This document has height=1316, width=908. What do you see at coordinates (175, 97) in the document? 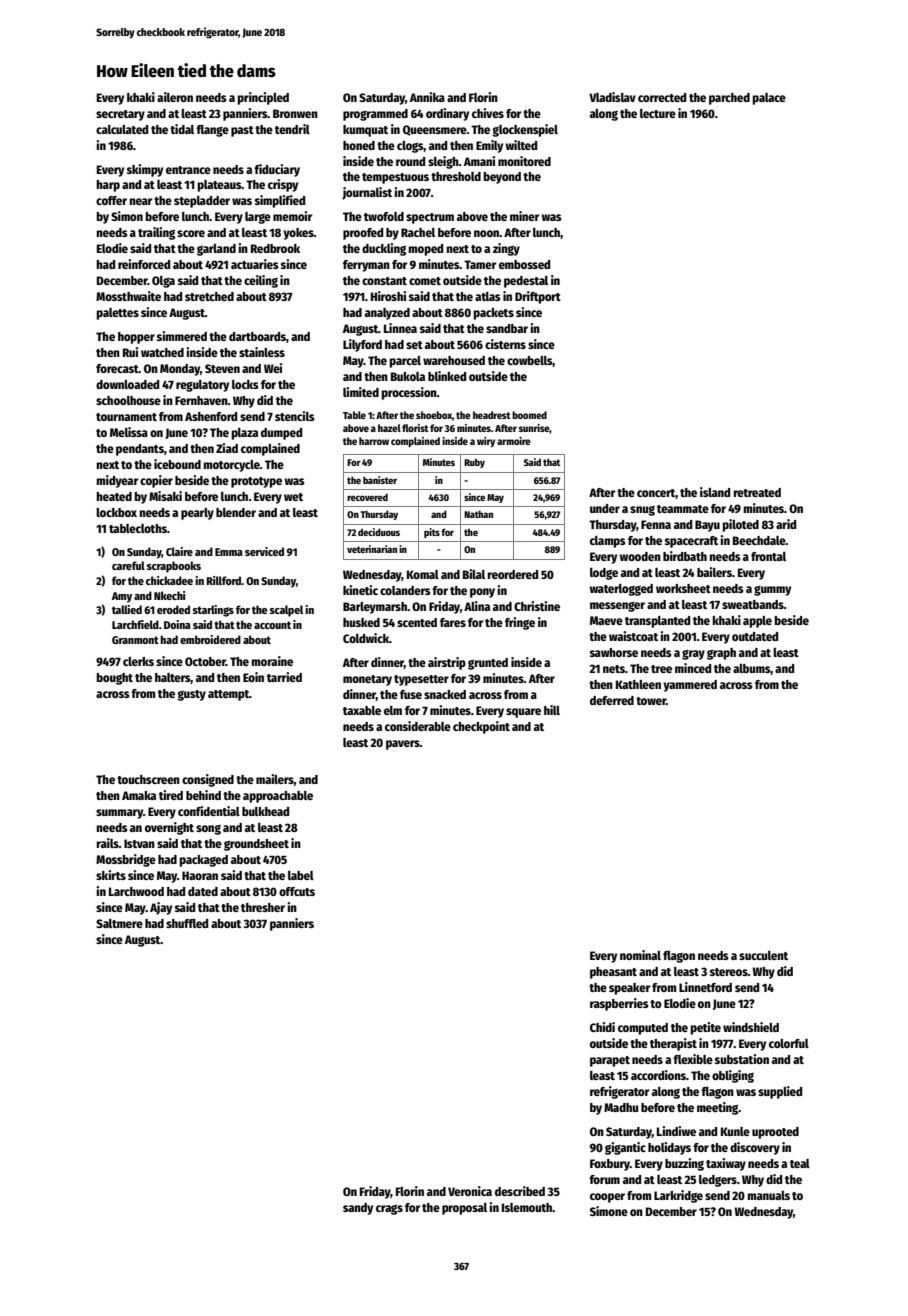
I see `aileron` at bounding box center [175, 97].
